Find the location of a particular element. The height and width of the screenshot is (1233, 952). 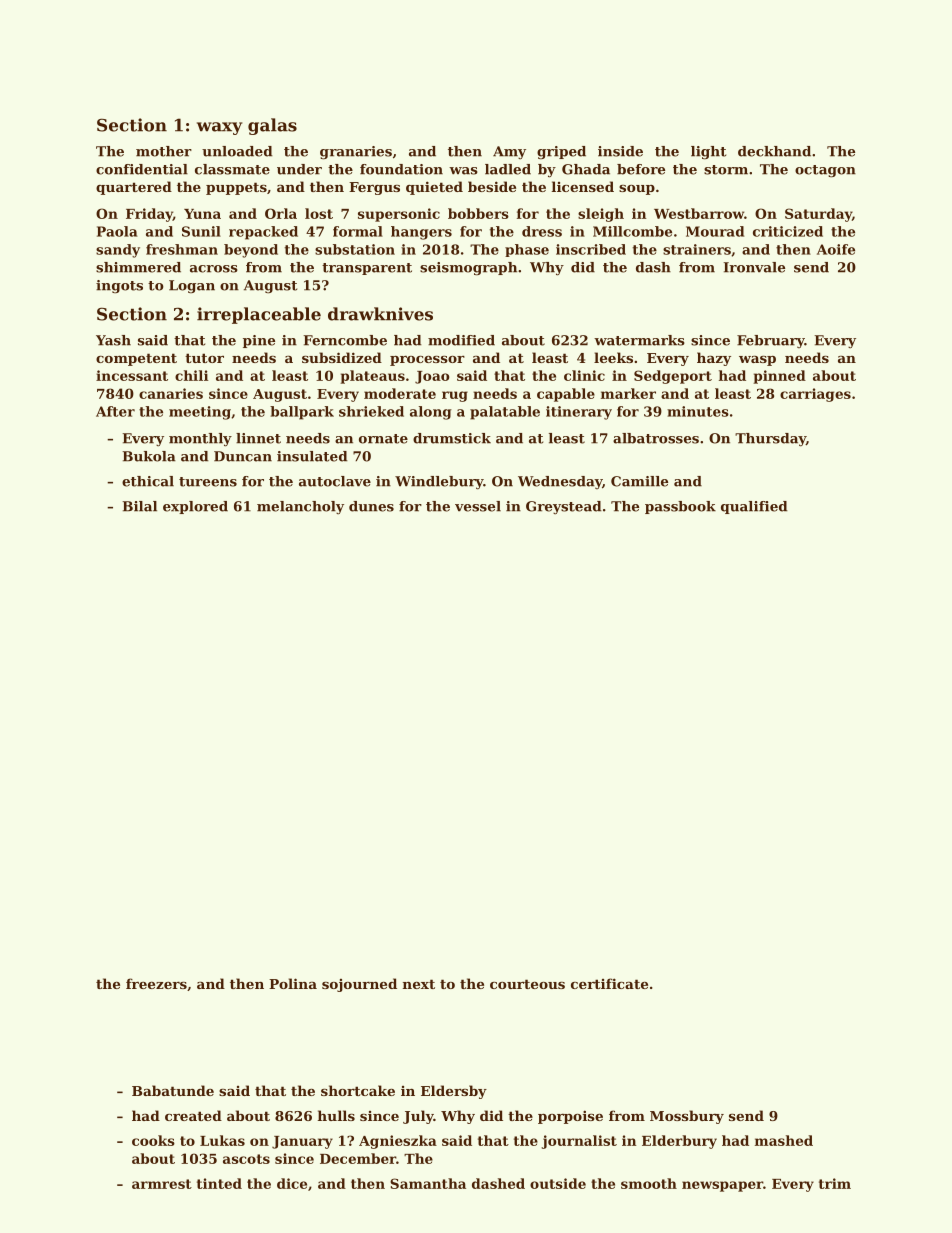

Greystead is located at coordinates (564, 507).
